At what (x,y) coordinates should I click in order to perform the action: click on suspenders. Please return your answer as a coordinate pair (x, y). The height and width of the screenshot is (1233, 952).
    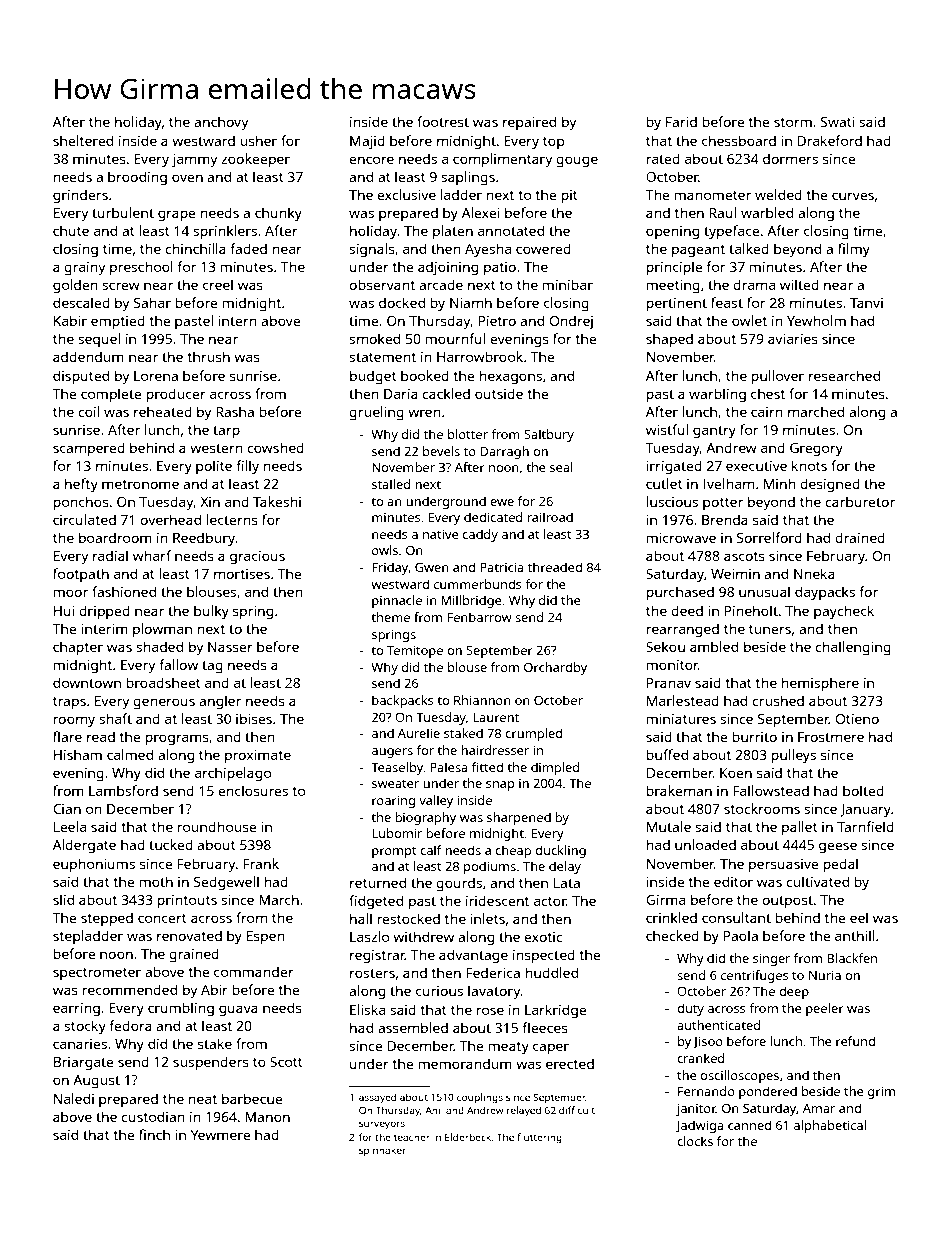
    Looking at the image, I should click on (211, 1063).
